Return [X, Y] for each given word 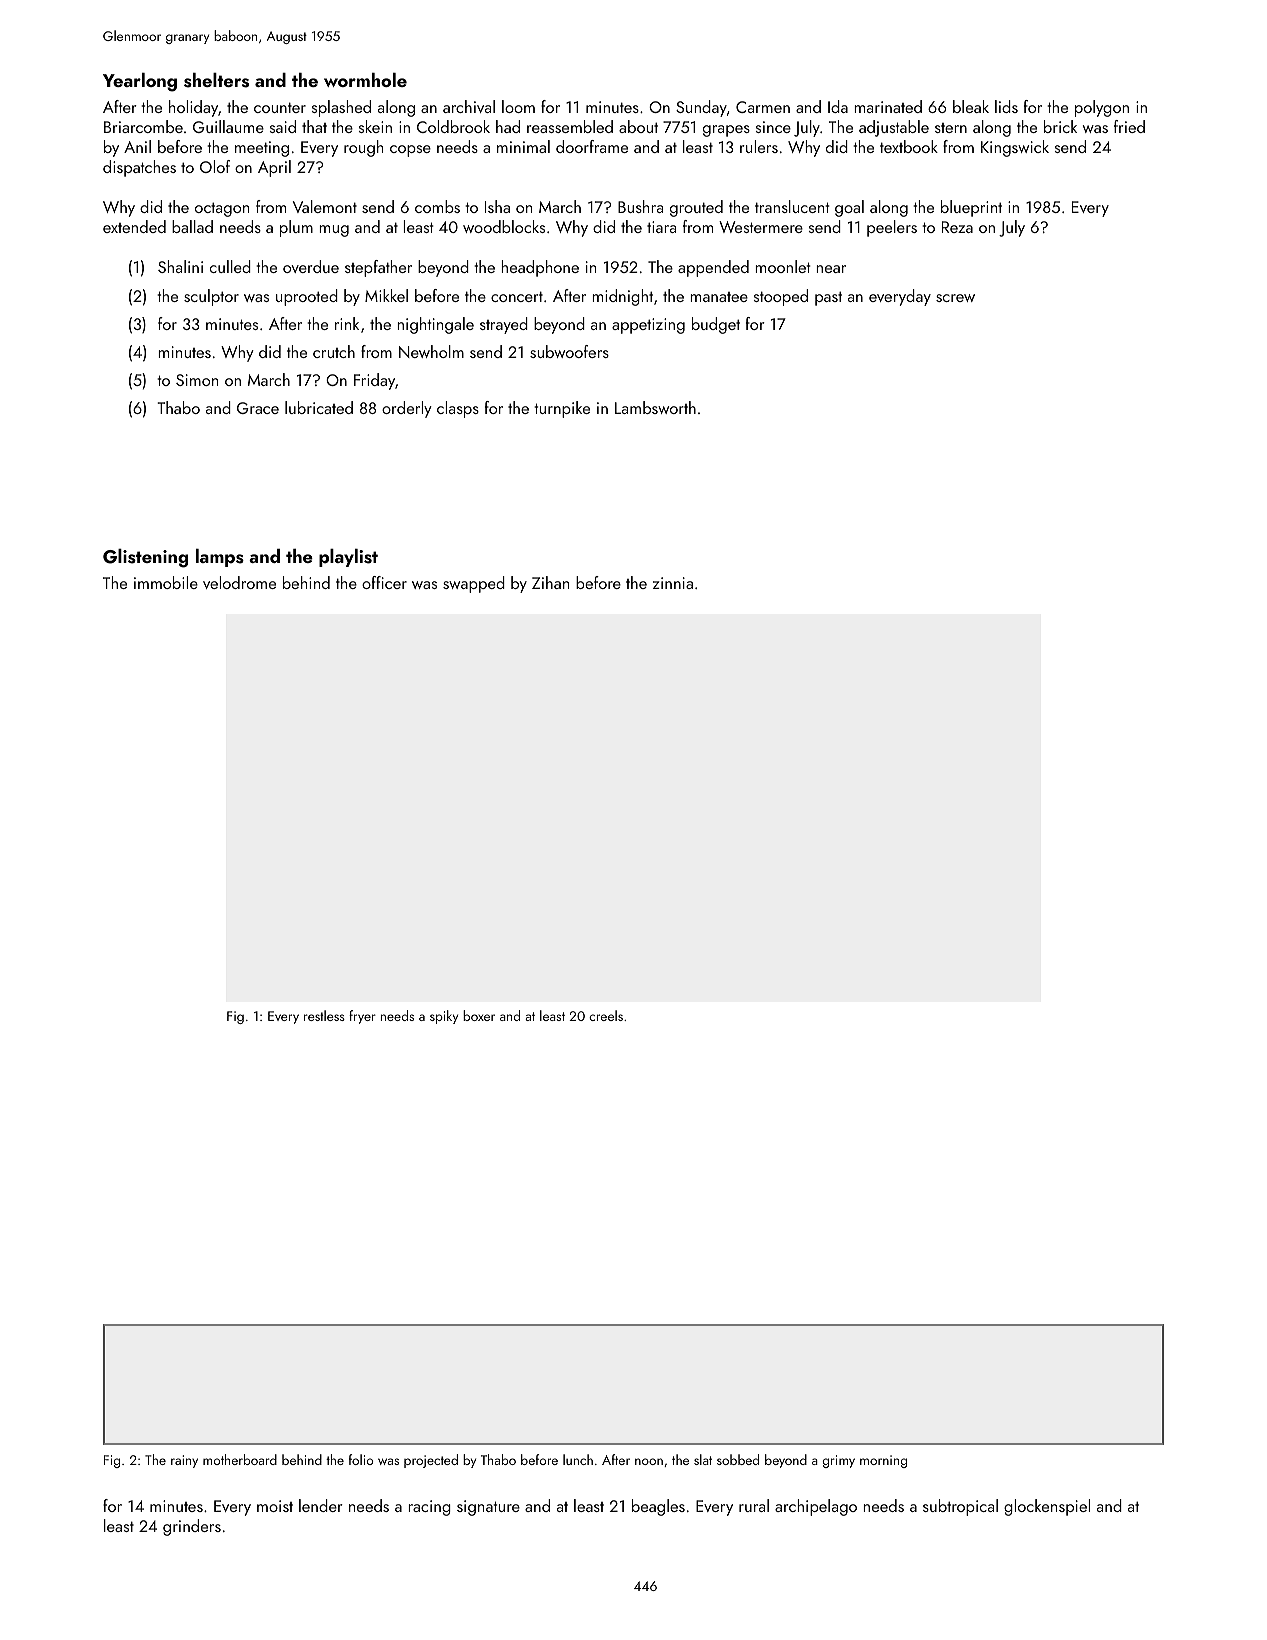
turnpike [562, 409]
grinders [192, 1527]
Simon [197, 380]
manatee [719, 297]
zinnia [673, 583]
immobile [166, 582]
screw [955, 298]
